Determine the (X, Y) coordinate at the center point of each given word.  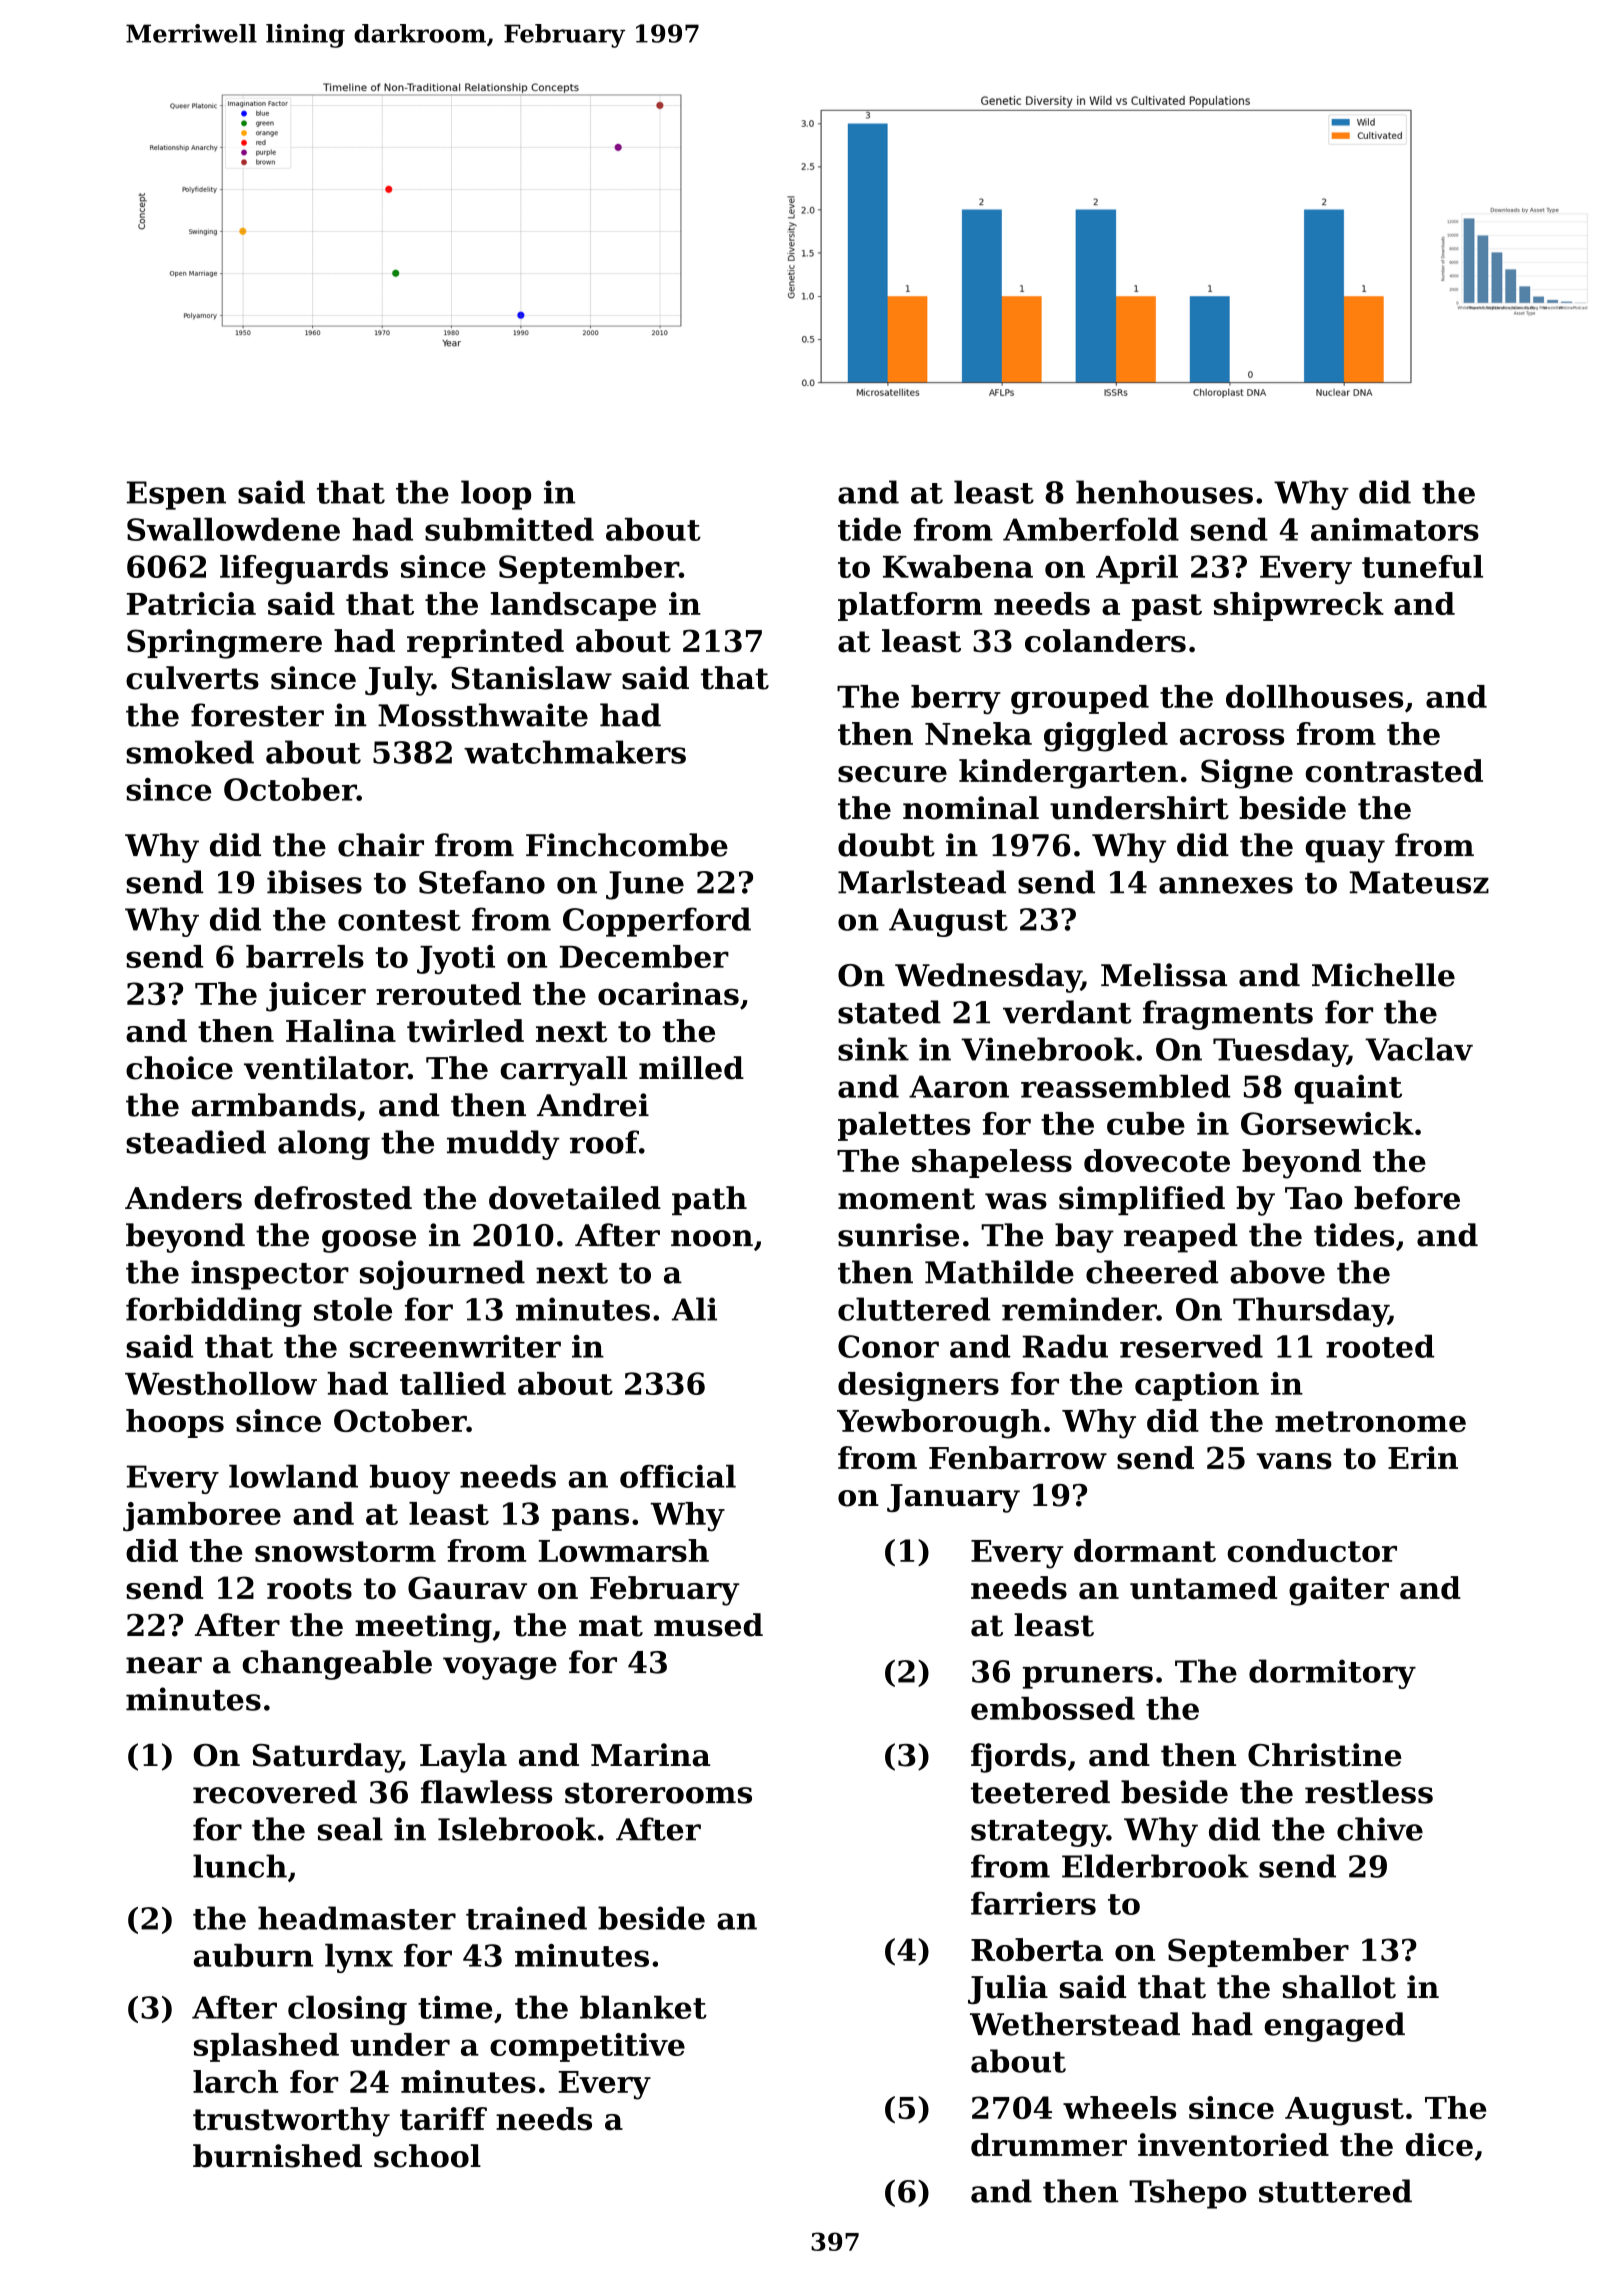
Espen (176, 495)
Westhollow (221, 1383)
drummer (1049, 2145)
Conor (888, 1346)
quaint (1348, 1089)
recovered (275, 1792)
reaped (1181, 1238)
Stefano (482, 882)
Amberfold (1091, 529)
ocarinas (668, 993)
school (427, 2156)
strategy (1039, 1833)
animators (1395, 529)
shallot (1339, 1987)
